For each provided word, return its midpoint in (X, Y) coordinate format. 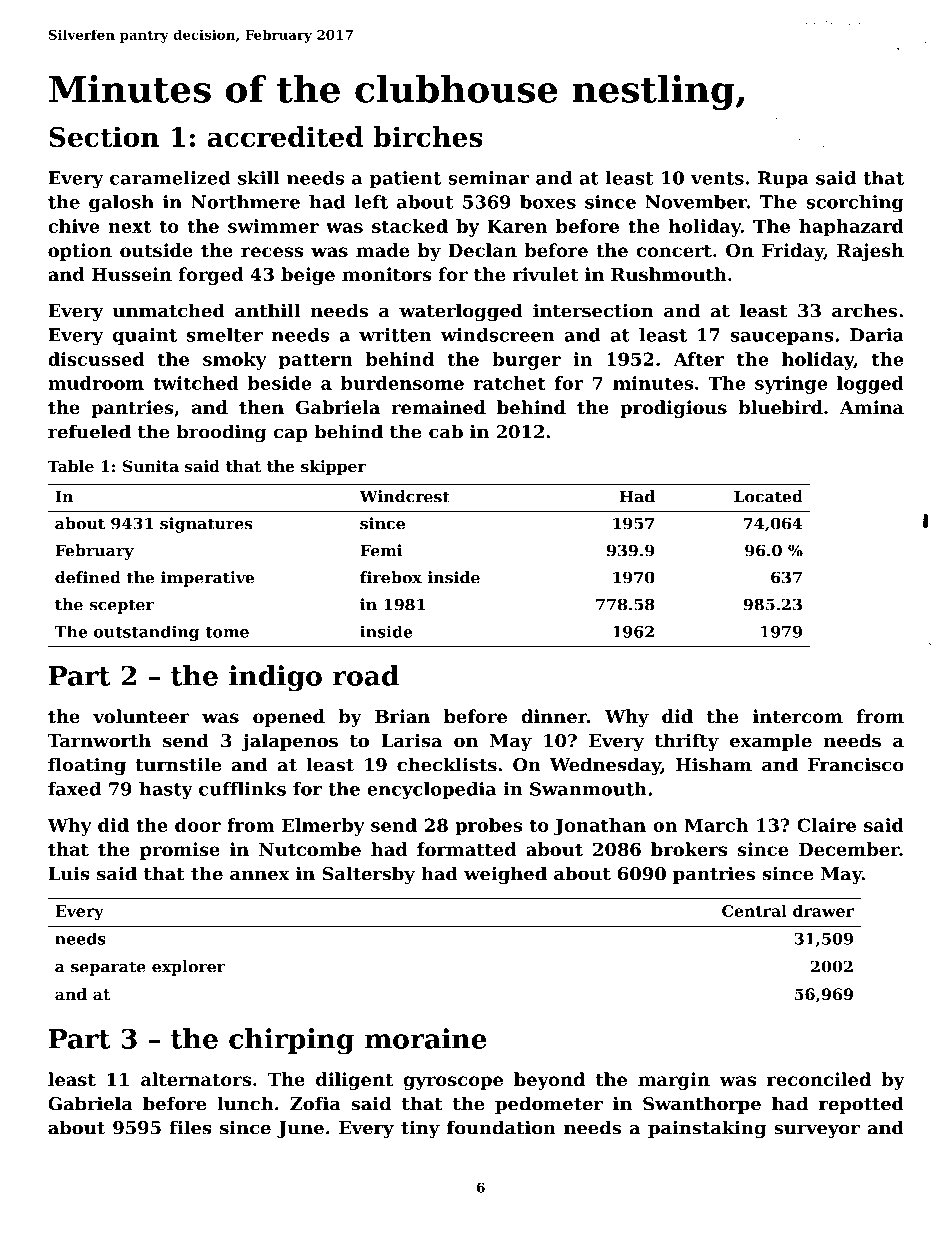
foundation (501, 1127)
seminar (488, 178)
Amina (872, 407)
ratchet (509, 383)
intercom (798, 716)
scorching (855, 204)
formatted (467, 849)
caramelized (170, 178)
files (191, 1127)
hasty (166, 791)
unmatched (169, 310)
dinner (554, 716)
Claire (826, 825)
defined (88, 577)
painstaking (707, 1129)
